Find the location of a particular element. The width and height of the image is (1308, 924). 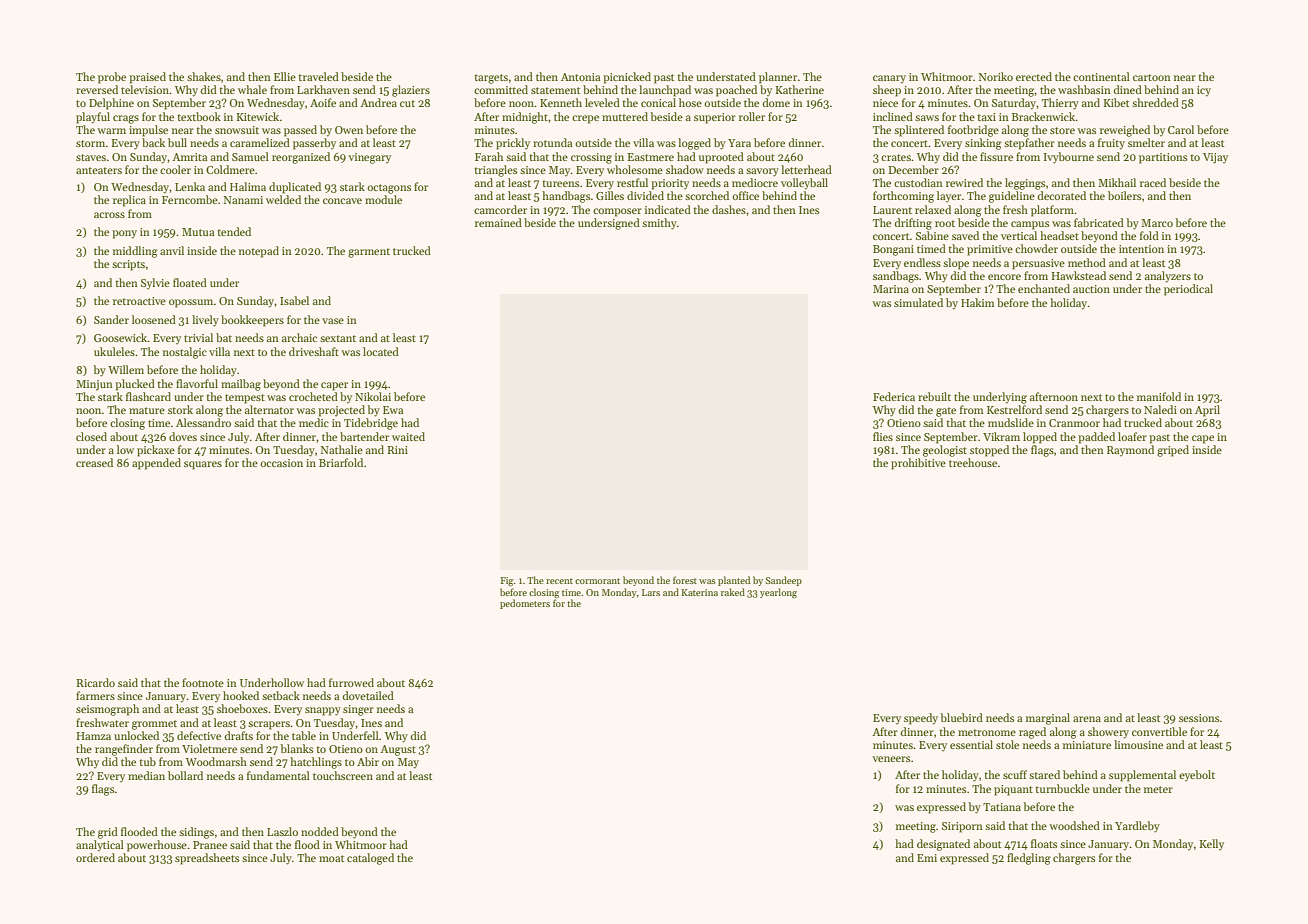

Antonia is located at coordinates (580, 77).
